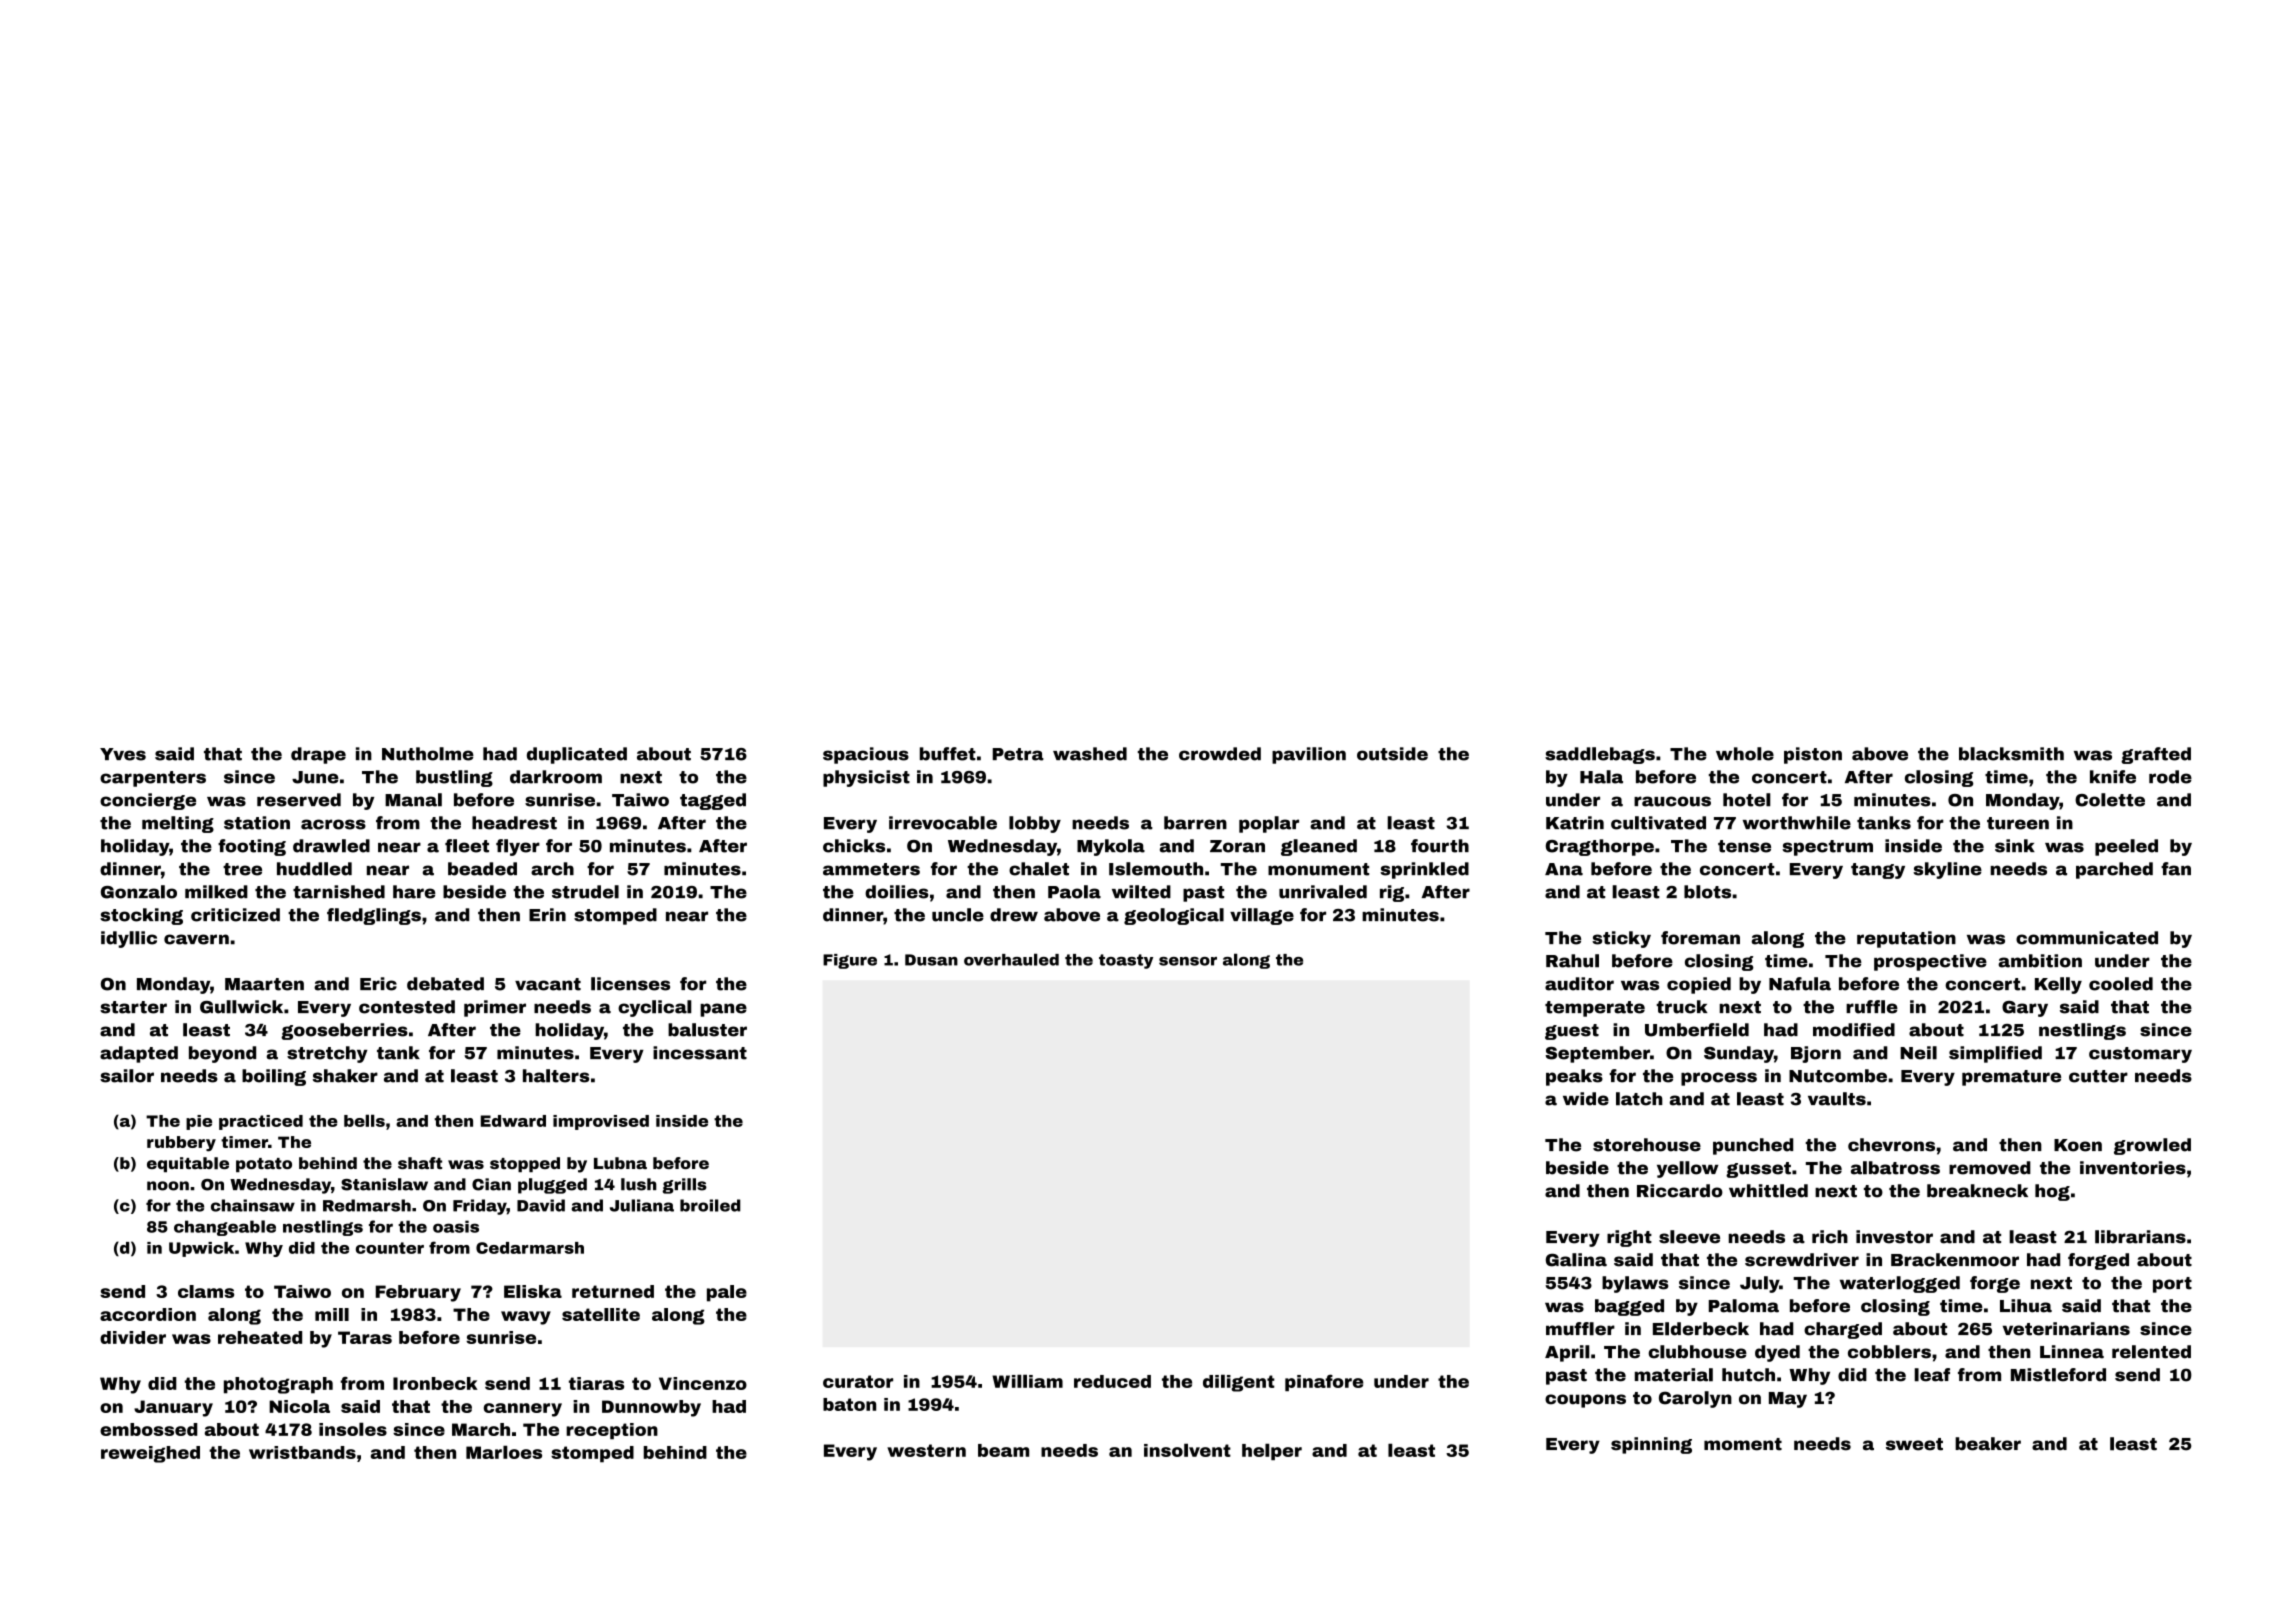 This screenshot has height=1620, width=2292. Describe the element at coordinates (139, 1054) in the screenshot. I see `adapted` at that location.
